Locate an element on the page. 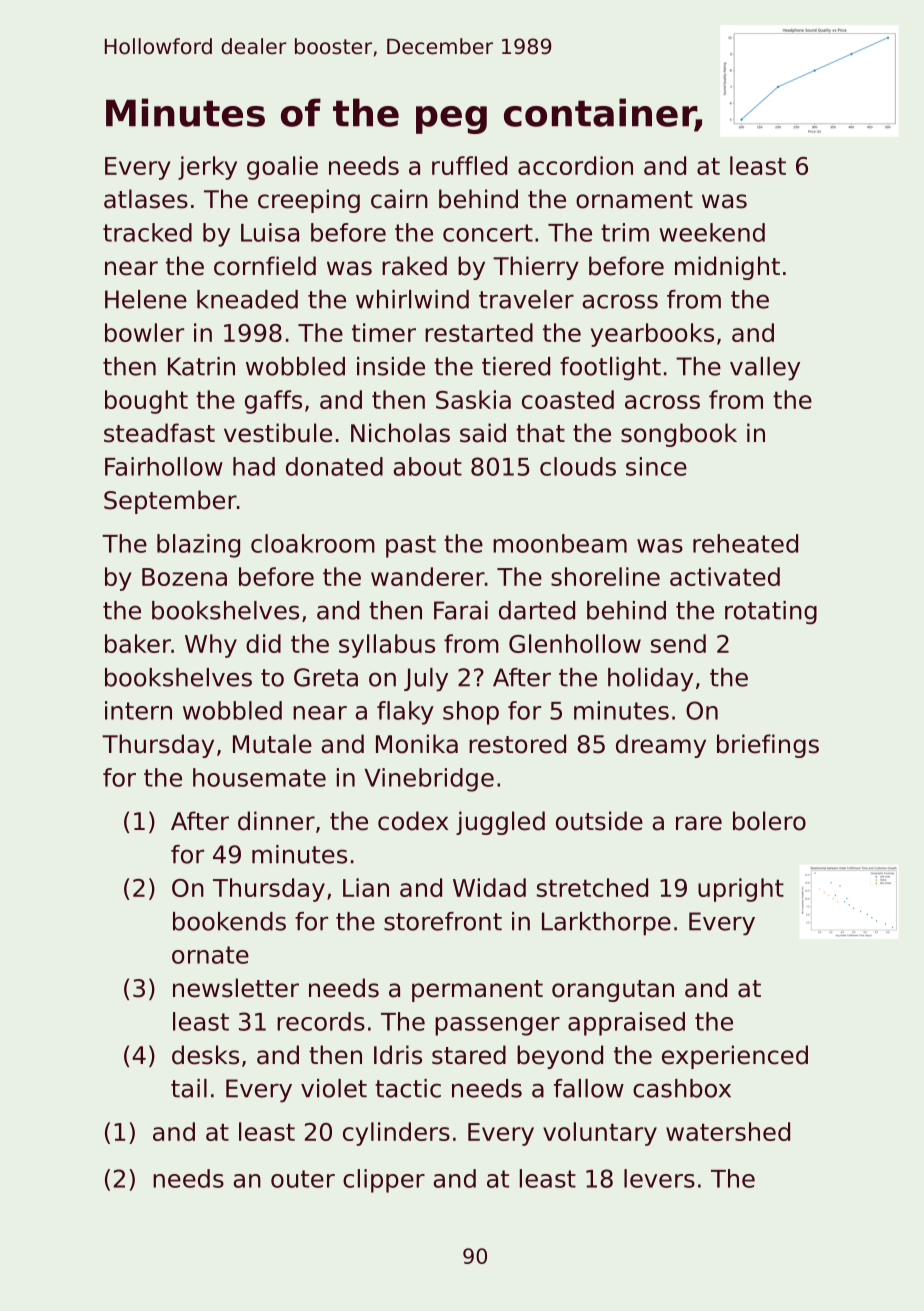 Image resolution: width=924 pixels, height=1311 pixels. housemate is located at coordinates (259, 777).
